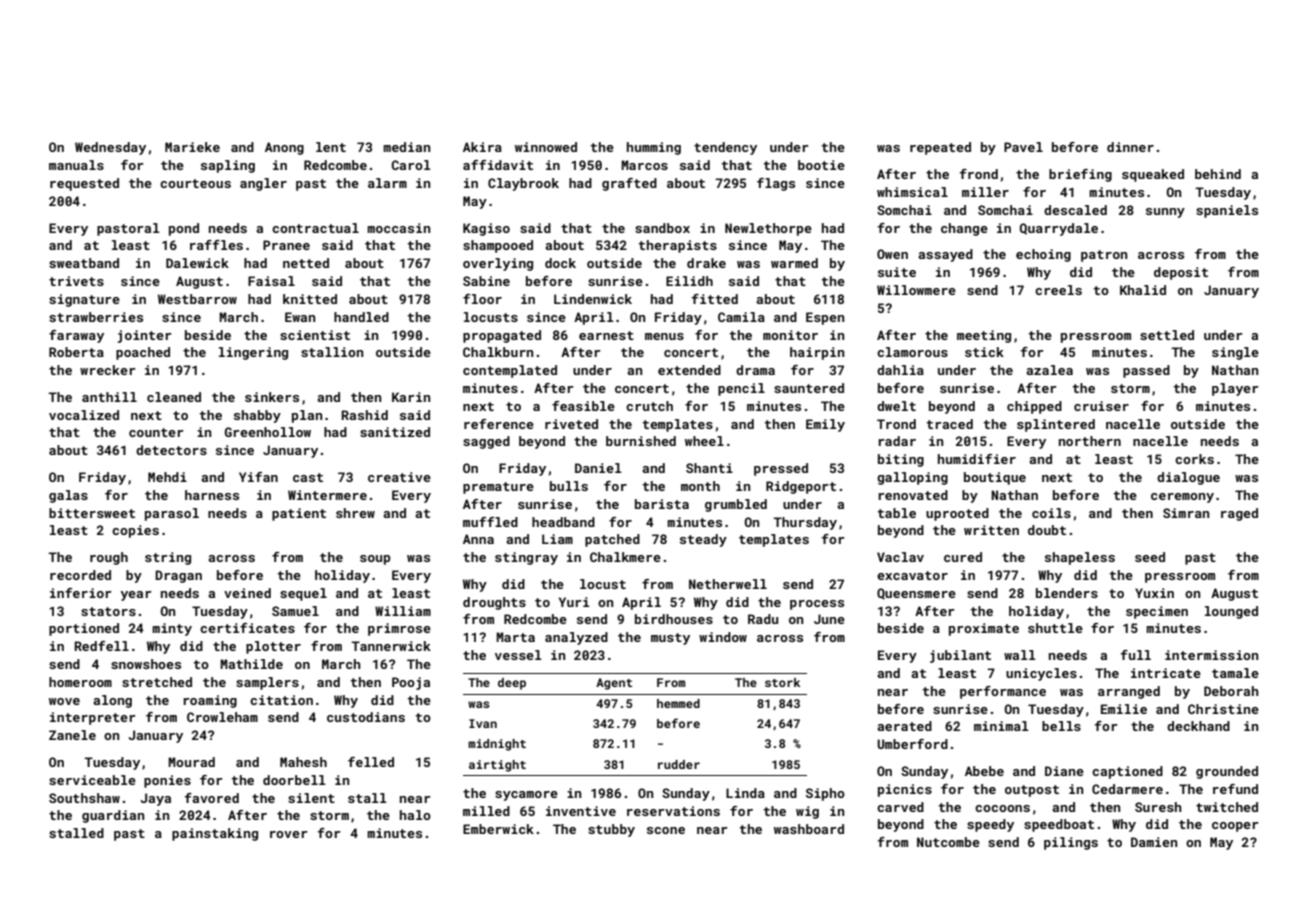 The height and width of the screenshot is (924, 1308). I want to click on seed, so click(1150, 557).
